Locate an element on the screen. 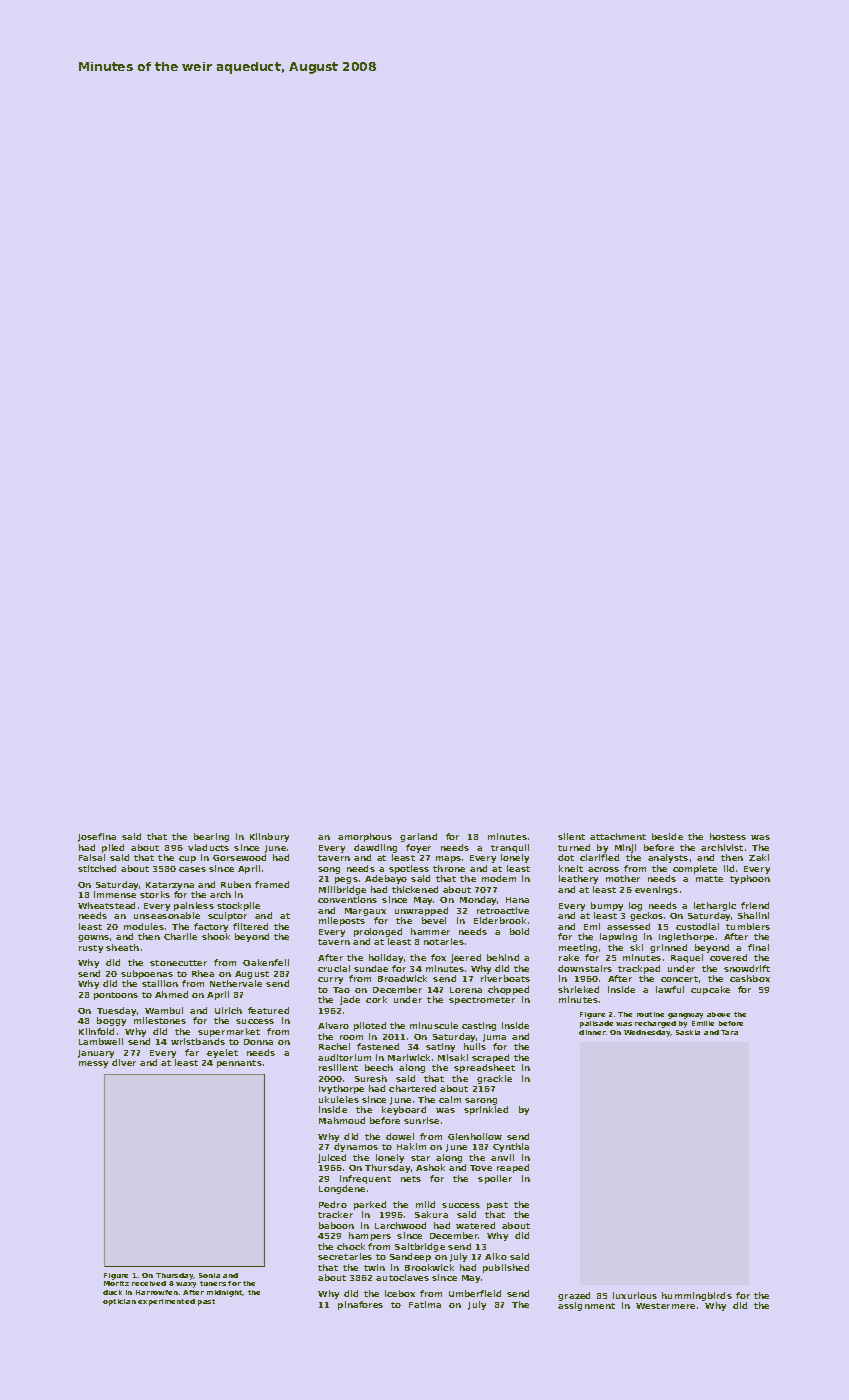  grackle is located at coordinates (494, 1079).
